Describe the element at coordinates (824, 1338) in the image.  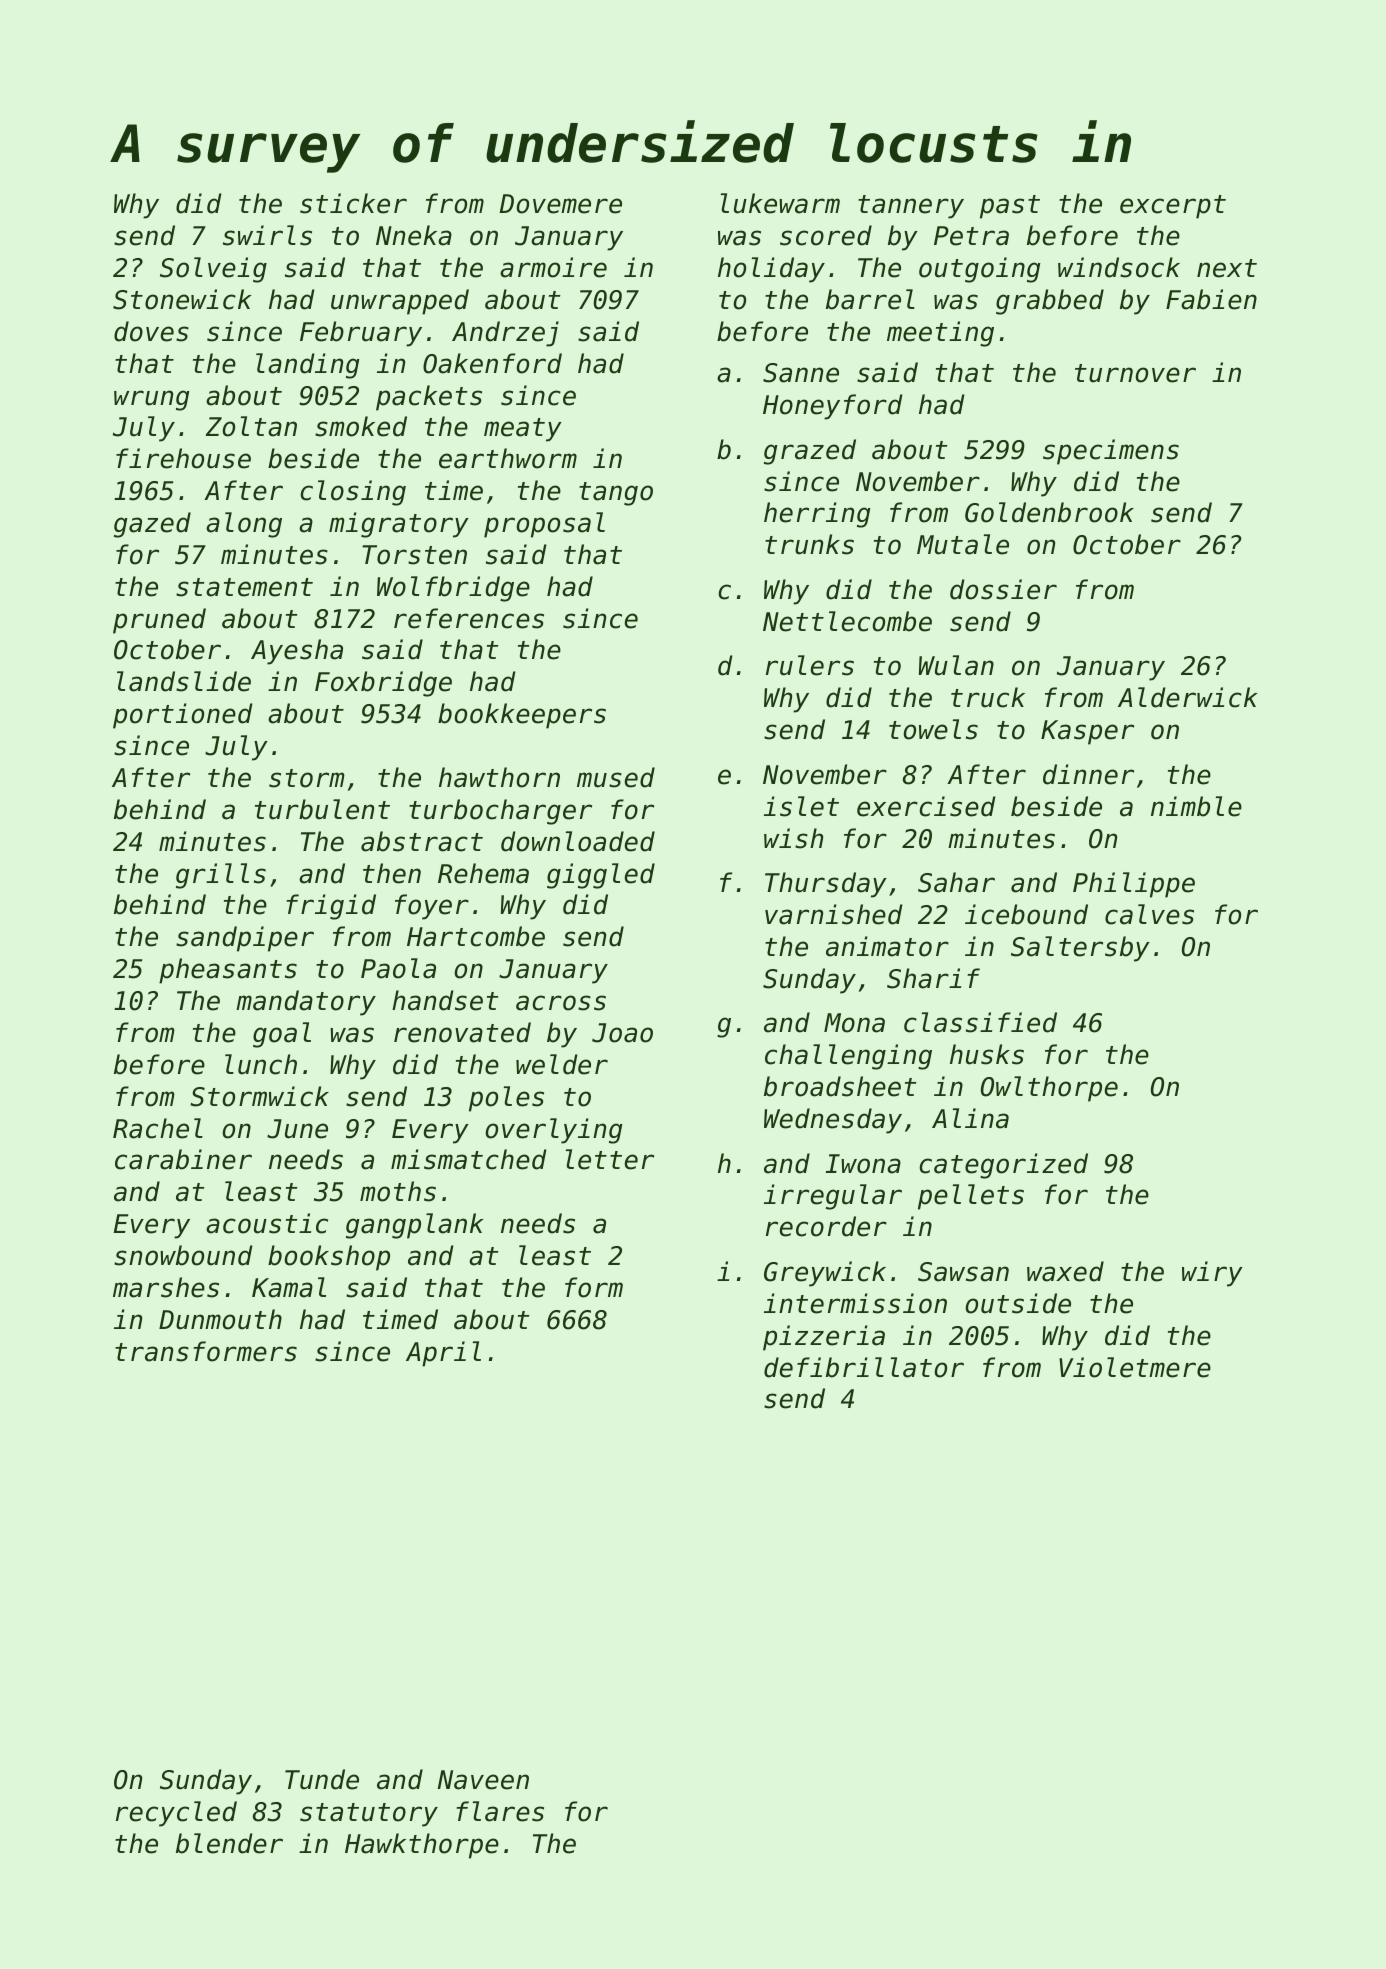
I see `pizzeria` at that location.
